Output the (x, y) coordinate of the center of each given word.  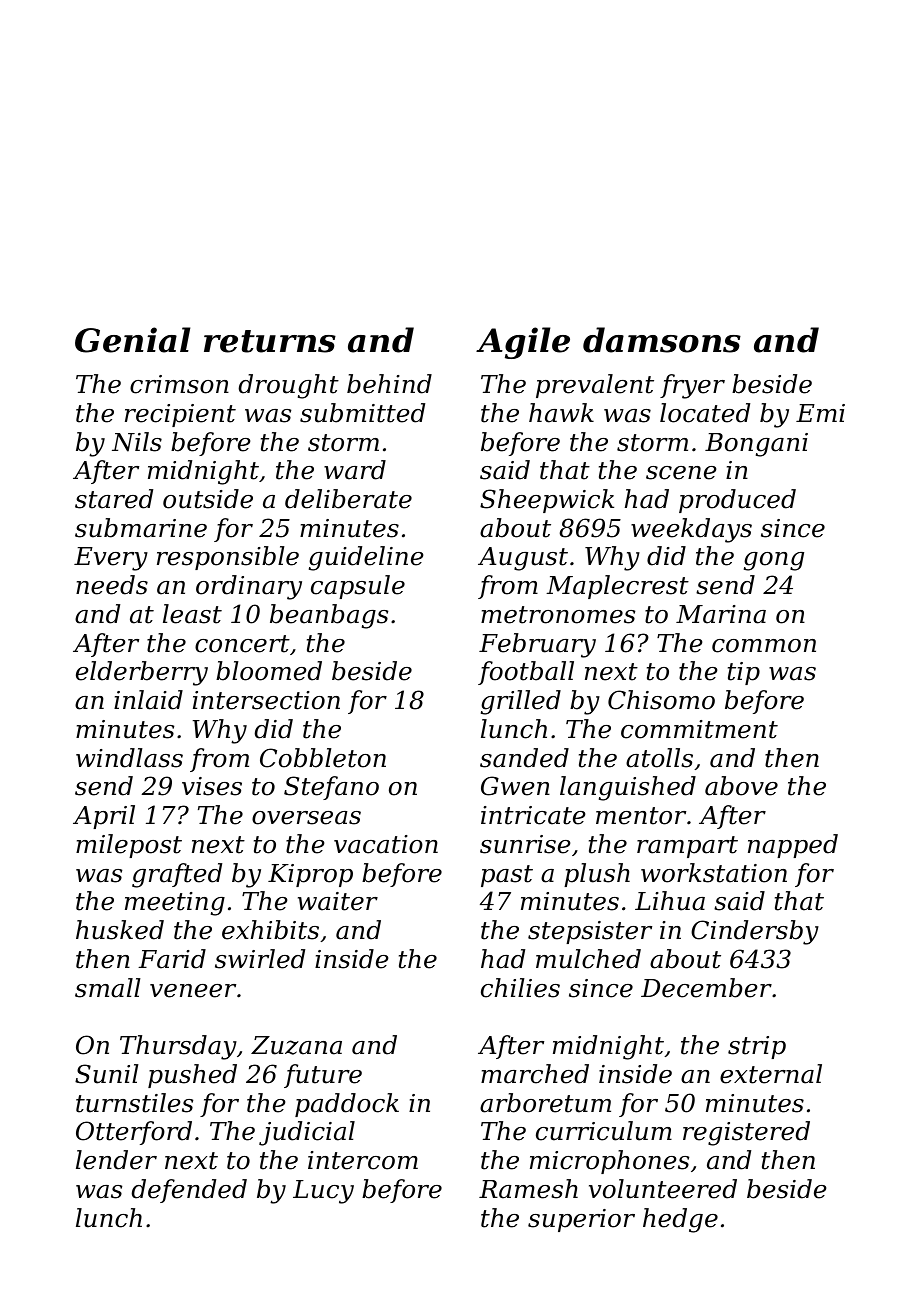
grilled (521, 702)
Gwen (515, 786)
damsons (662, 340)
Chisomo (661, 700)
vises (212, 786)
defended (189, 1191)
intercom (363, 1160)
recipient (180, 415)
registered (746, 1133)
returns (270, 341)
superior (581, 1220)
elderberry (142, 673)
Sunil (107, 1074)
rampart (687, 847)
